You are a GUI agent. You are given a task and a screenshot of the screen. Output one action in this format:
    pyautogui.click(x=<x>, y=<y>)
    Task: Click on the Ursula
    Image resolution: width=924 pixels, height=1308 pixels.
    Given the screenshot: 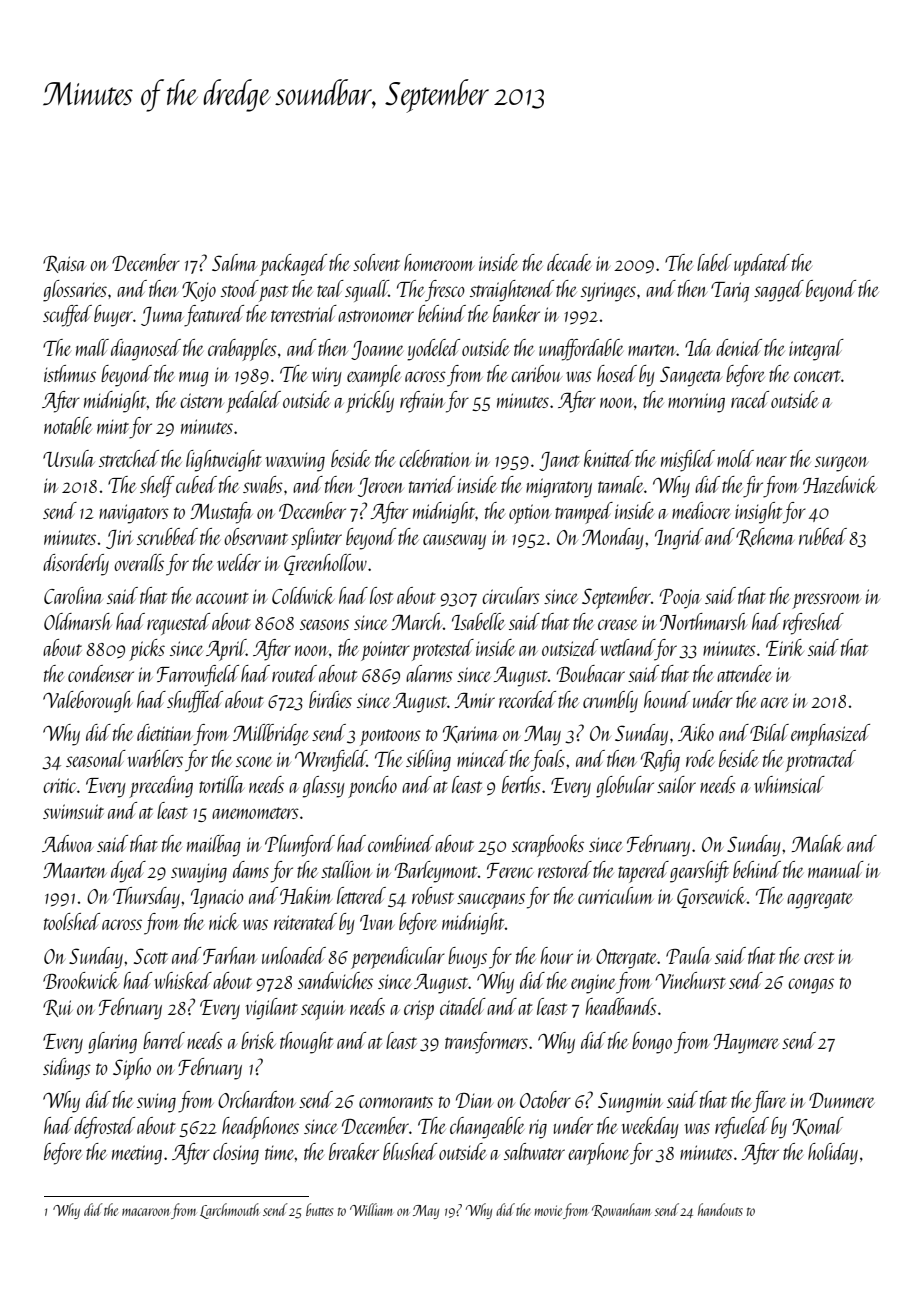 What is the action you would take?
    pyautogui.click(x=69, y=458)
